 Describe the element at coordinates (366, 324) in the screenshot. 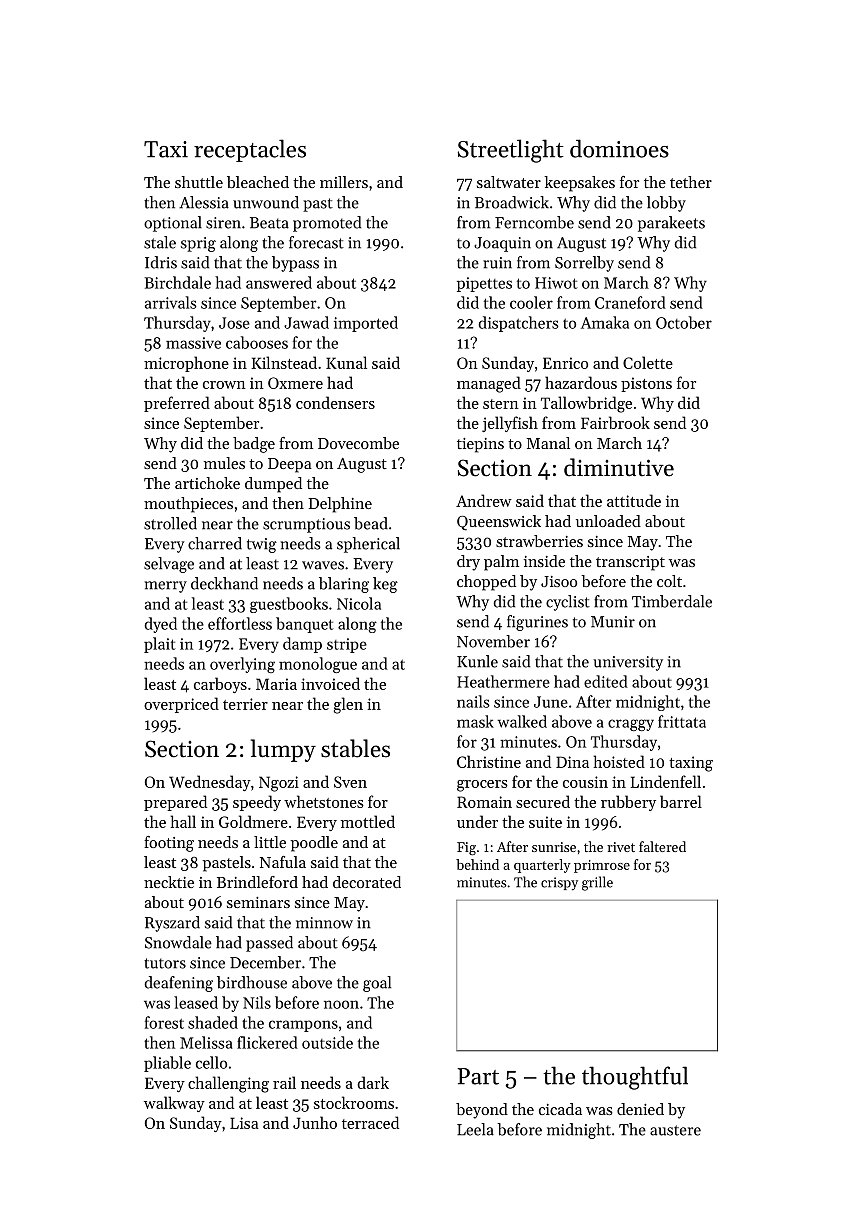

I see `imported` at that location.
